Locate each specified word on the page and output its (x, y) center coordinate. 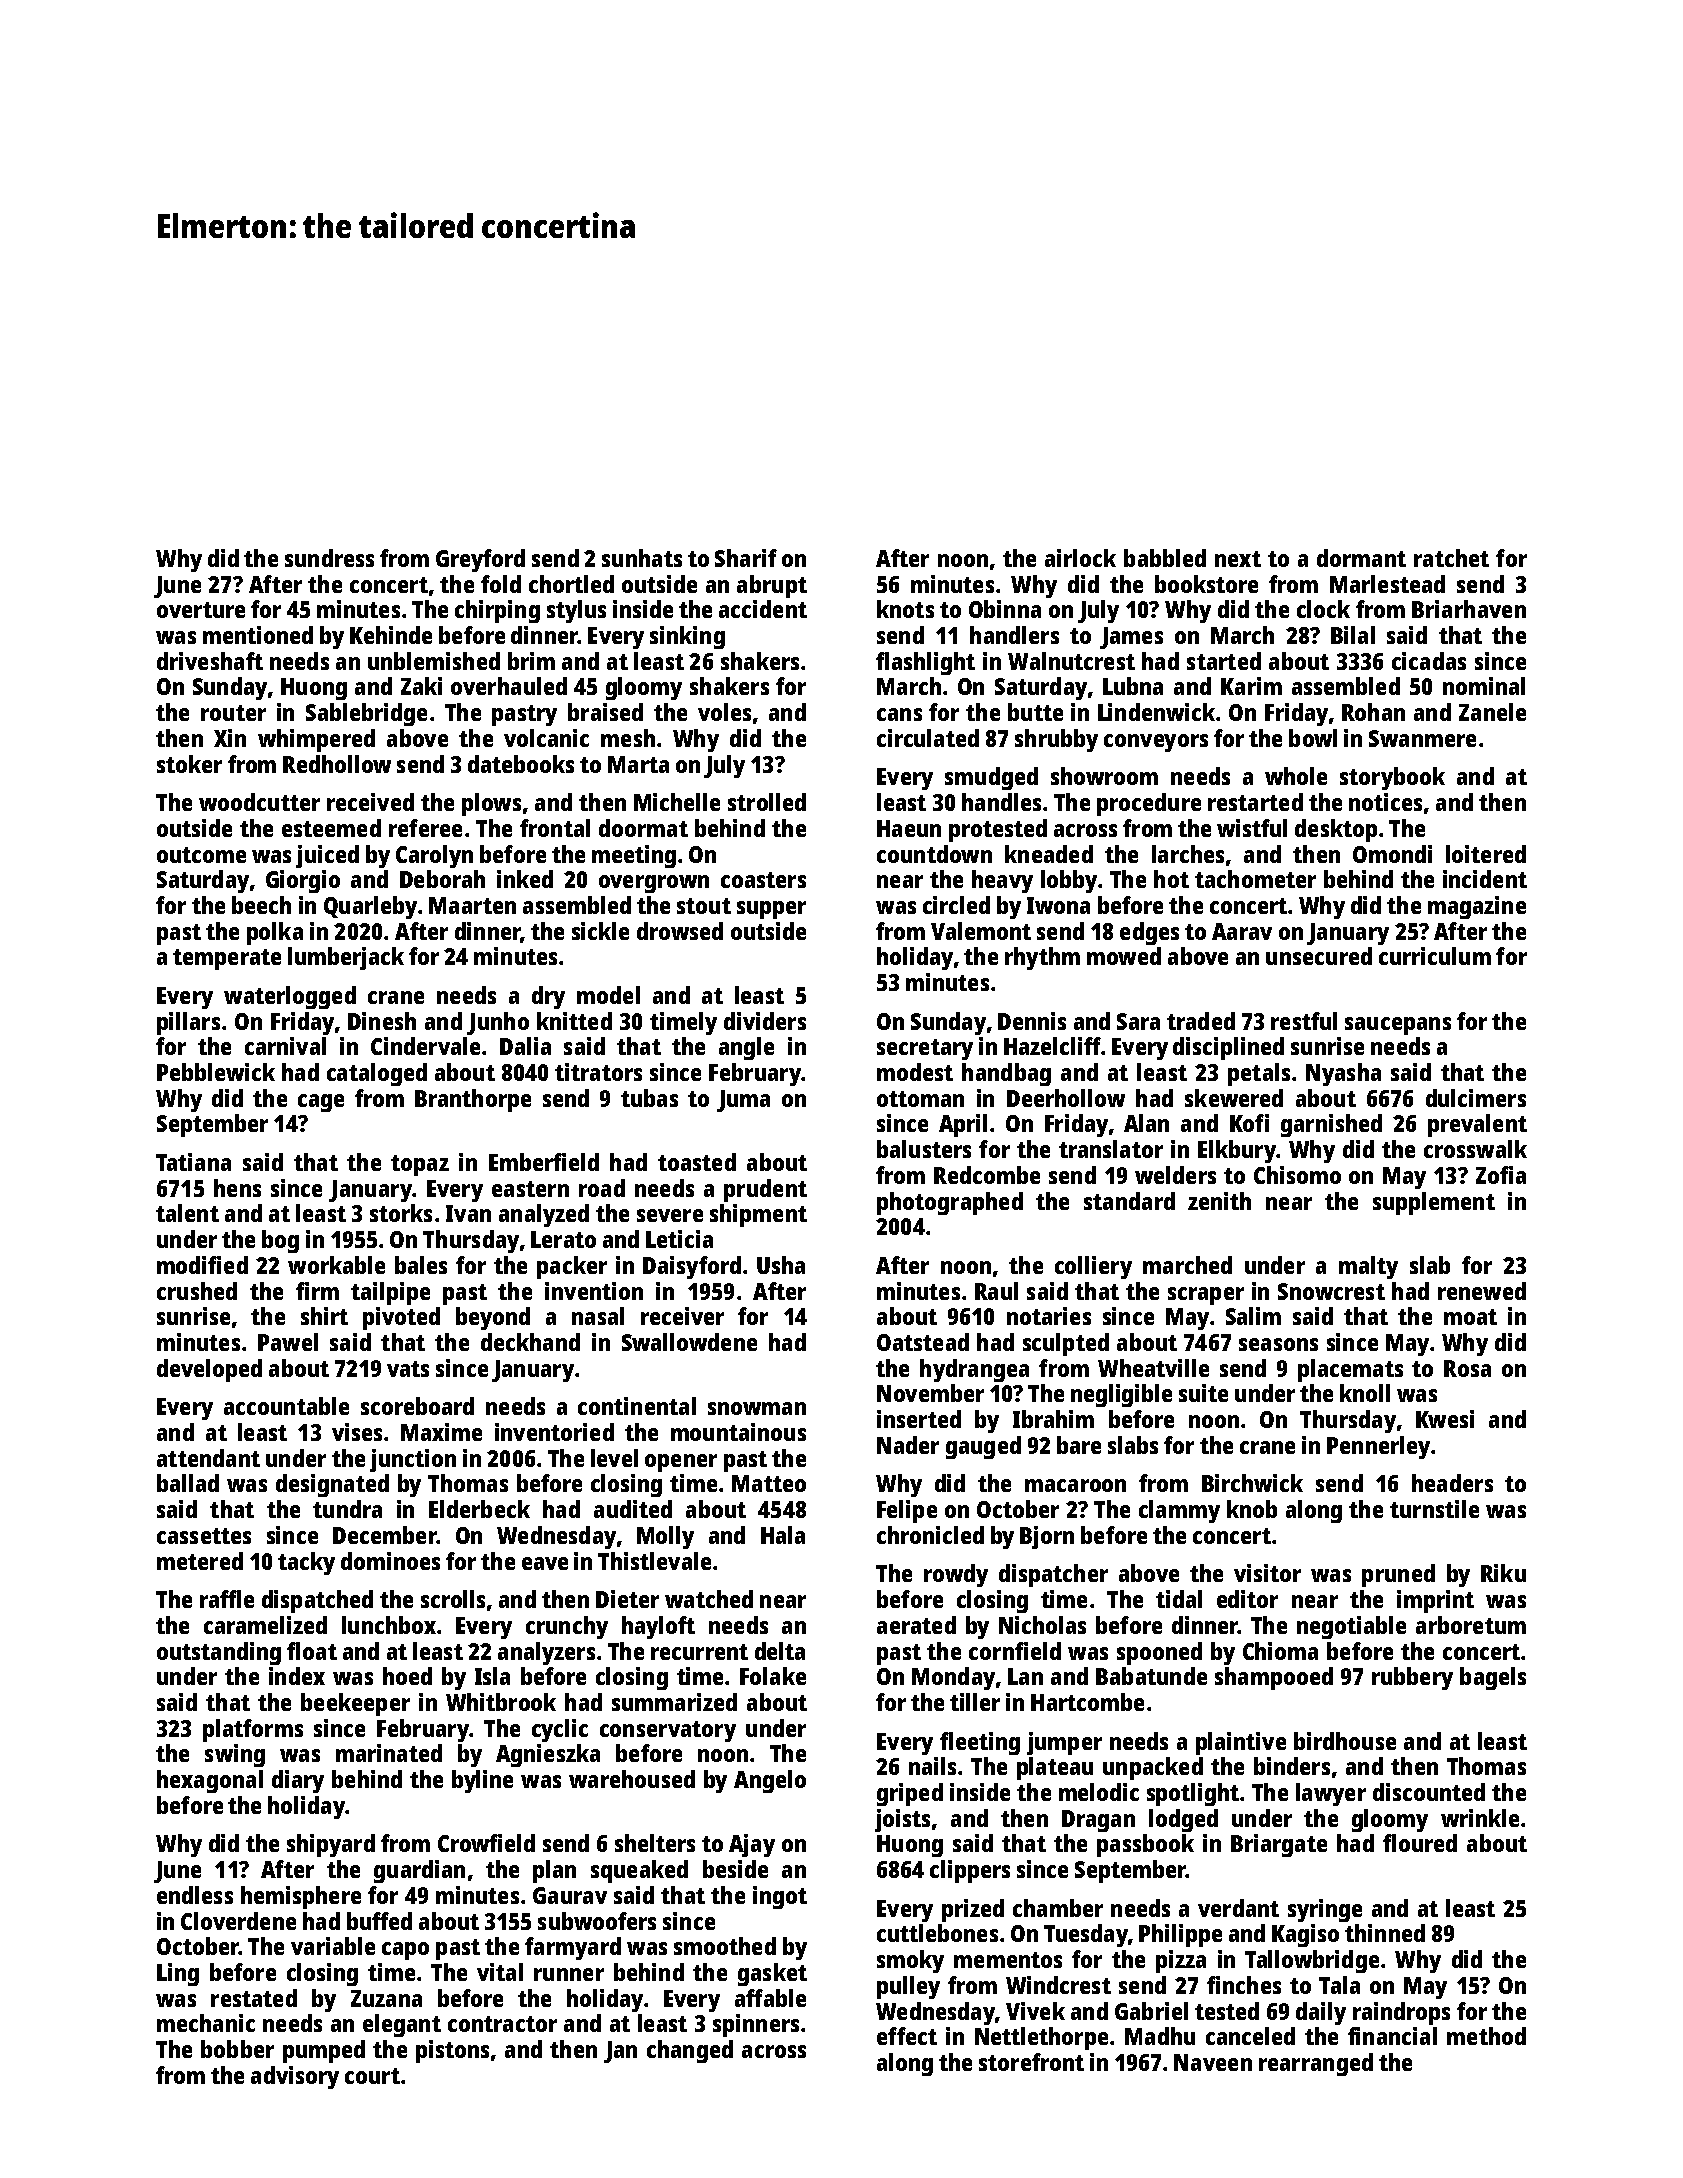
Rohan (1373, 712)
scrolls (453, 1599)
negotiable (1351, 1627)
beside (735, 1869)
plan (554, 1871)
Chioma (1280, 1651)
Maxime (441, 1432)
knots (905, 609)
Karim (1251, 686)
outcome (201, 855)
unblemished (434, 661)
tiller (975, 1702)
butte (1035, 712)
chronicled (930, 1535)
